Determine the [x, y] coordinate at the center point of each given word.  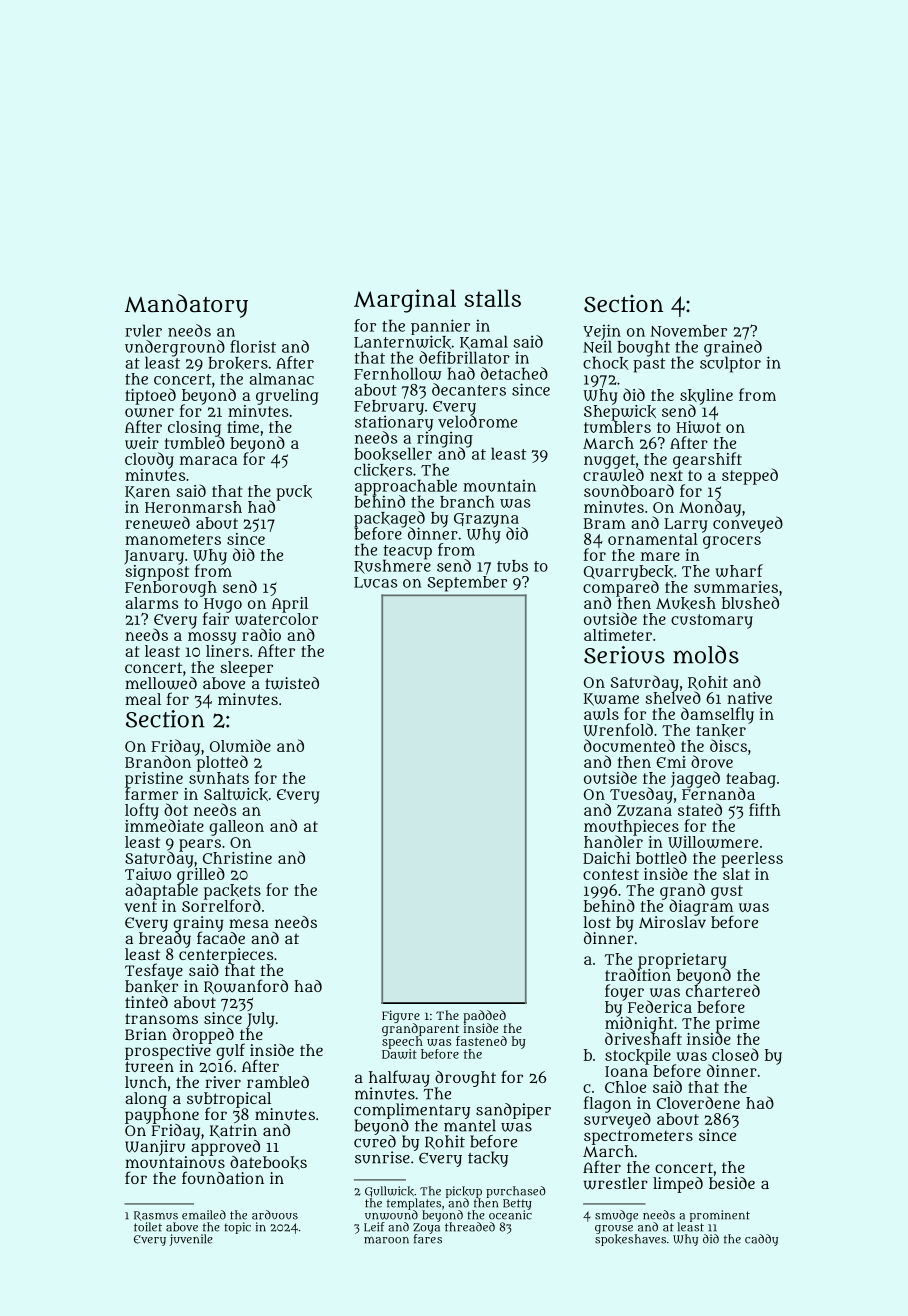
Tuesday [641, 796]
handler [613, 842]
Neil [597, 346]
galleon [236, 828]
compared [621, 589]
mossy [212, 638]
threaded [470, 1227]
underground [175, 348]
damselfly [717, 715]
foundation [223, 1177]
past [649, 365]
